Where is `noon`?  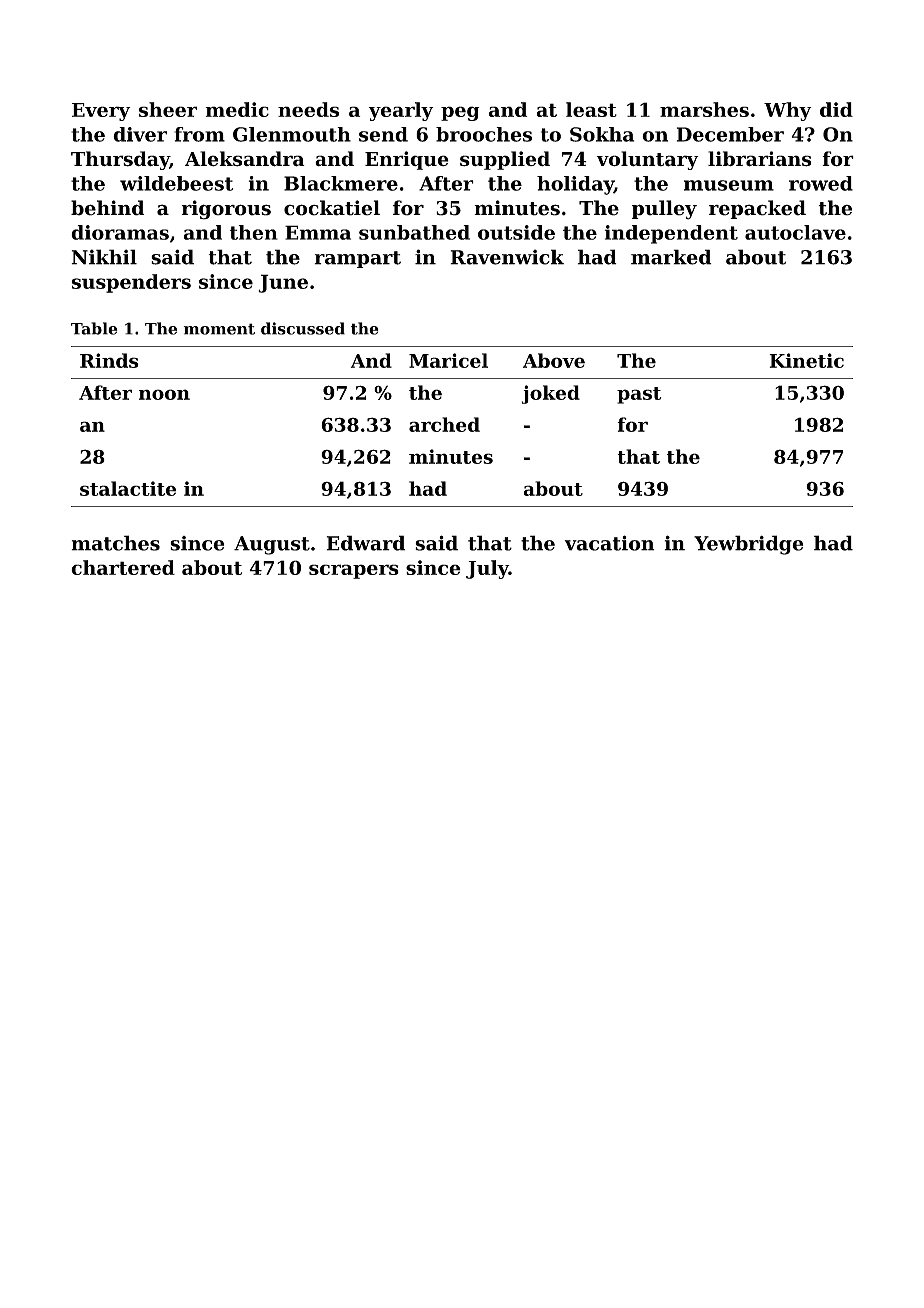
noon is located at coordinates (164, 394).
